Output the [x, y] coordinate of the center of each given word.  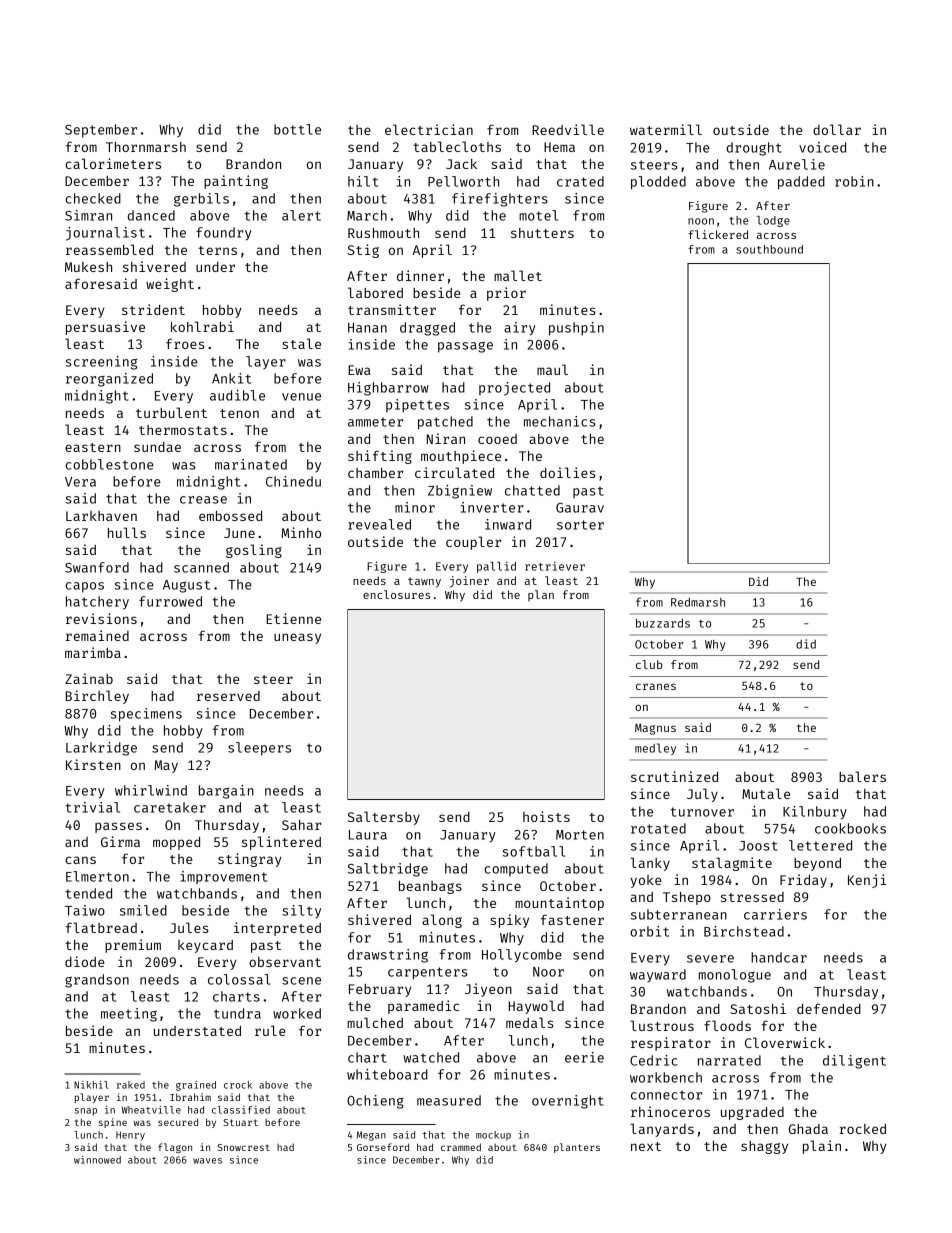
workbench [666, 1077]
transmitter [392, 309]
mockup [493, 1136]
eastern [93, 447]
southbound [769, 249]
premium [133, 946]
